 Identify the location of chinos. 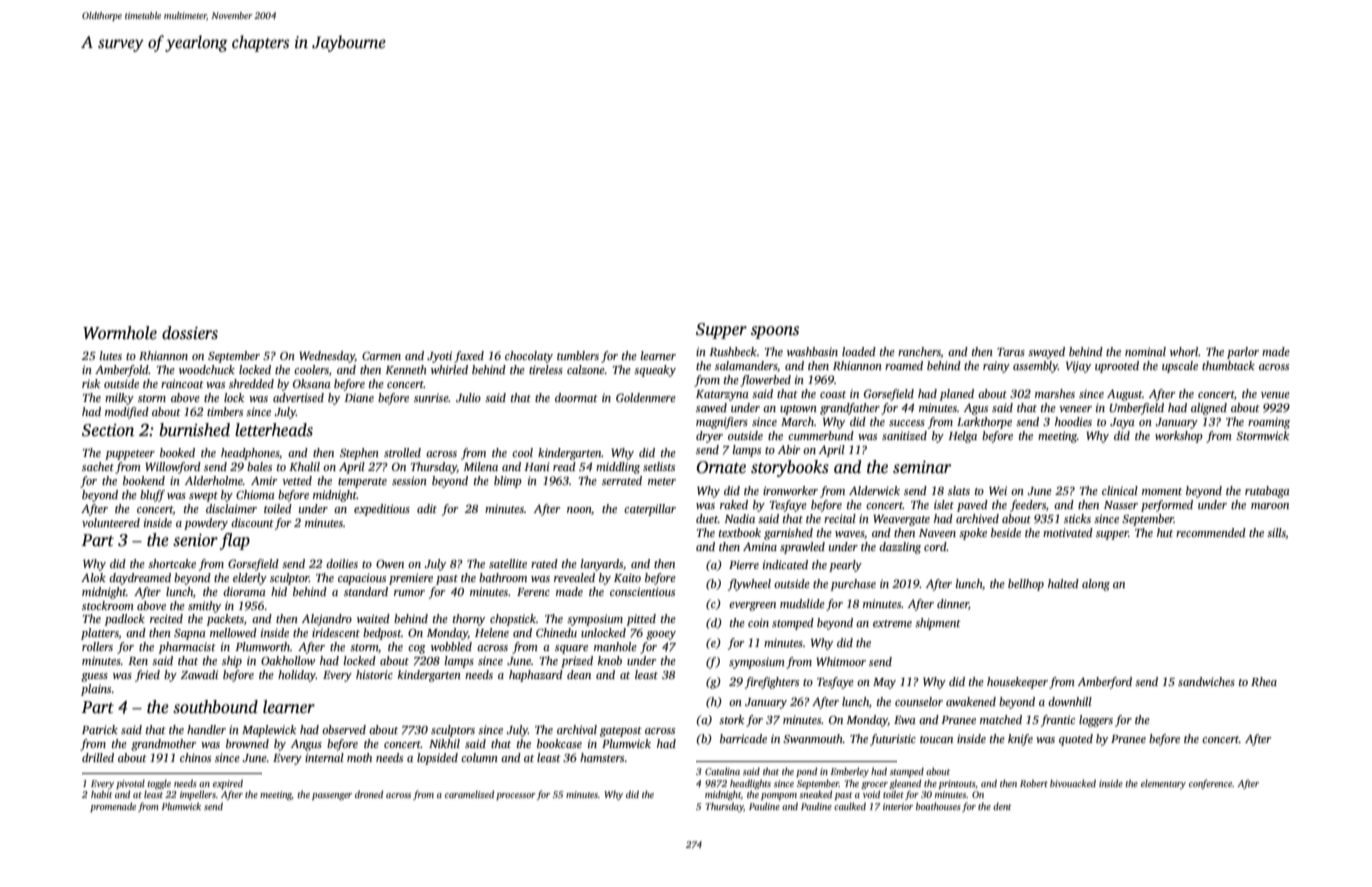
(195, 757).
